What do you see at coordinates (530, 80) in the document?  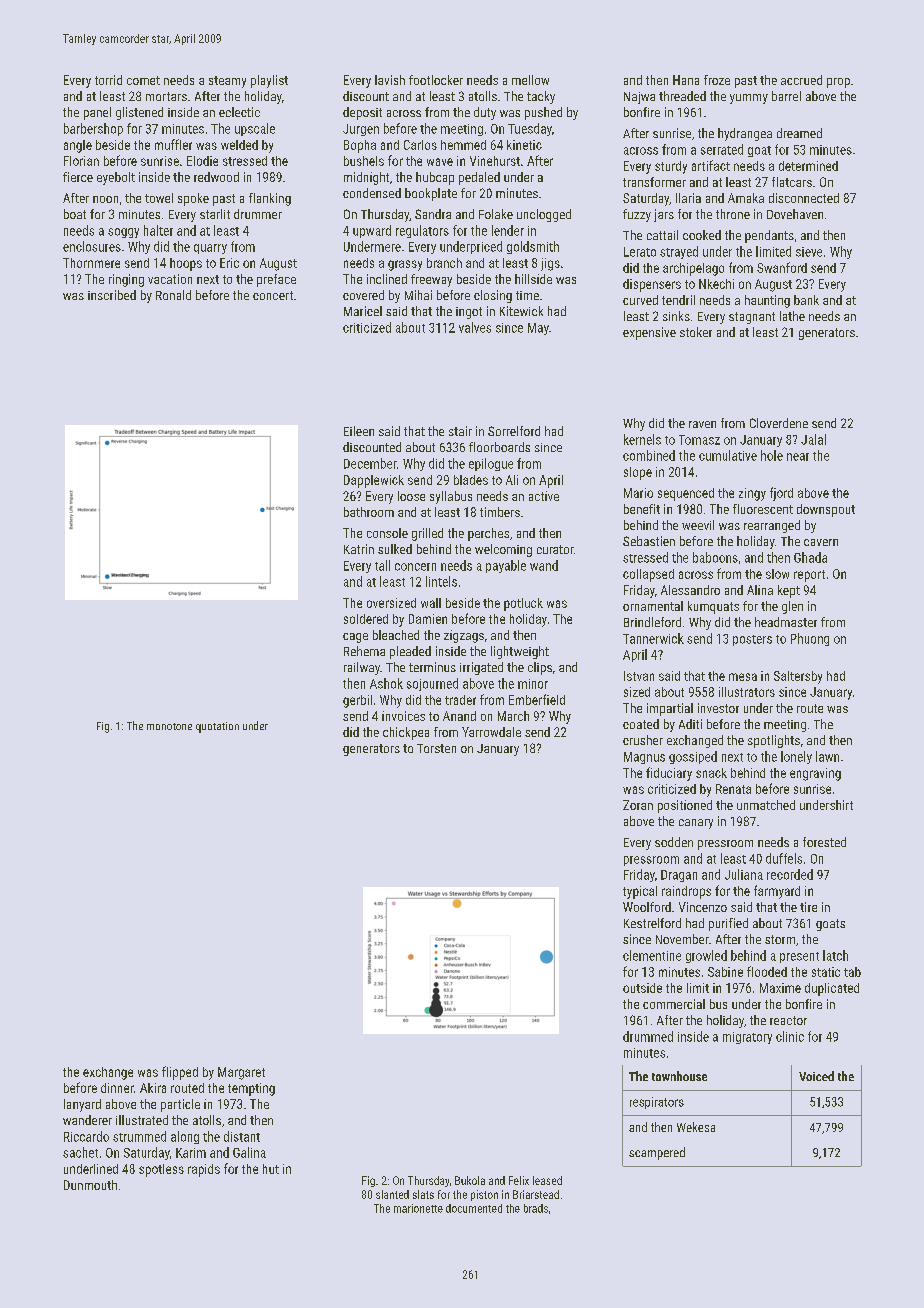 I see `mellow` at bounding box center [530, 80].
